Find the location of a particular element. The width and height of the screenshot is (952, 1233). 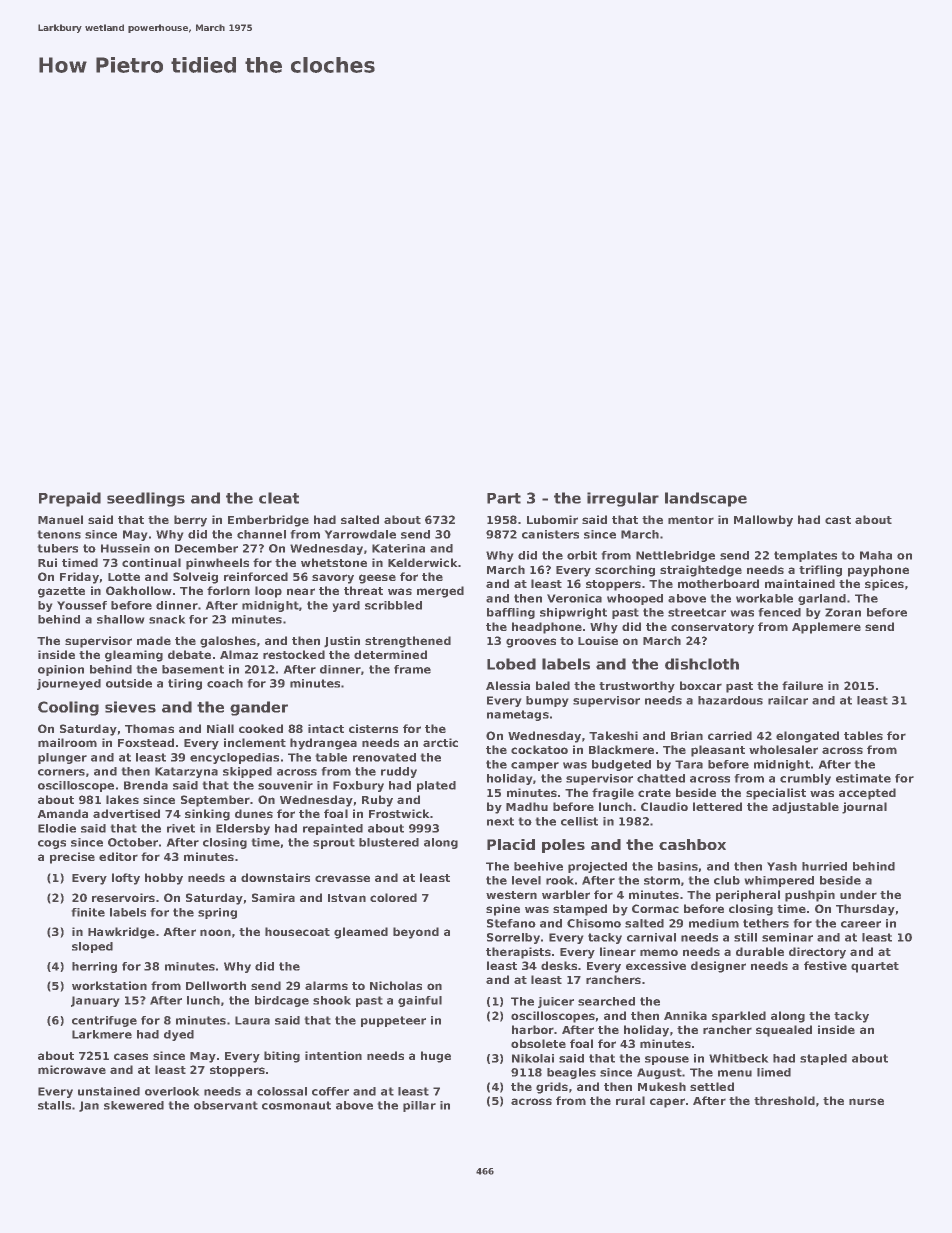

canisters is located at coordinates (550, 534).
